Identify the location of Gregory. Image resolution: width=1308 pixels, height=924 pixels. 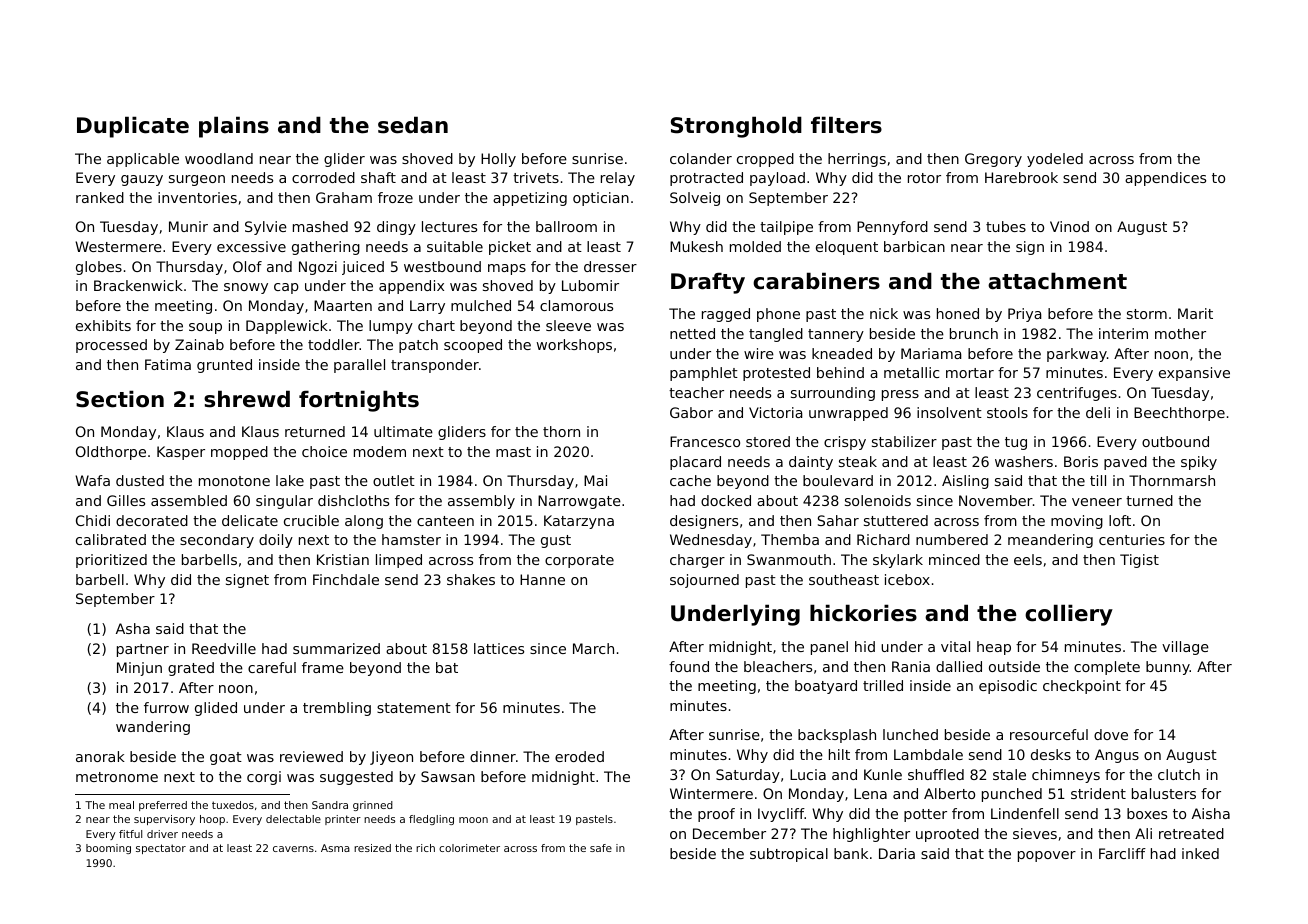
(993, 160).
